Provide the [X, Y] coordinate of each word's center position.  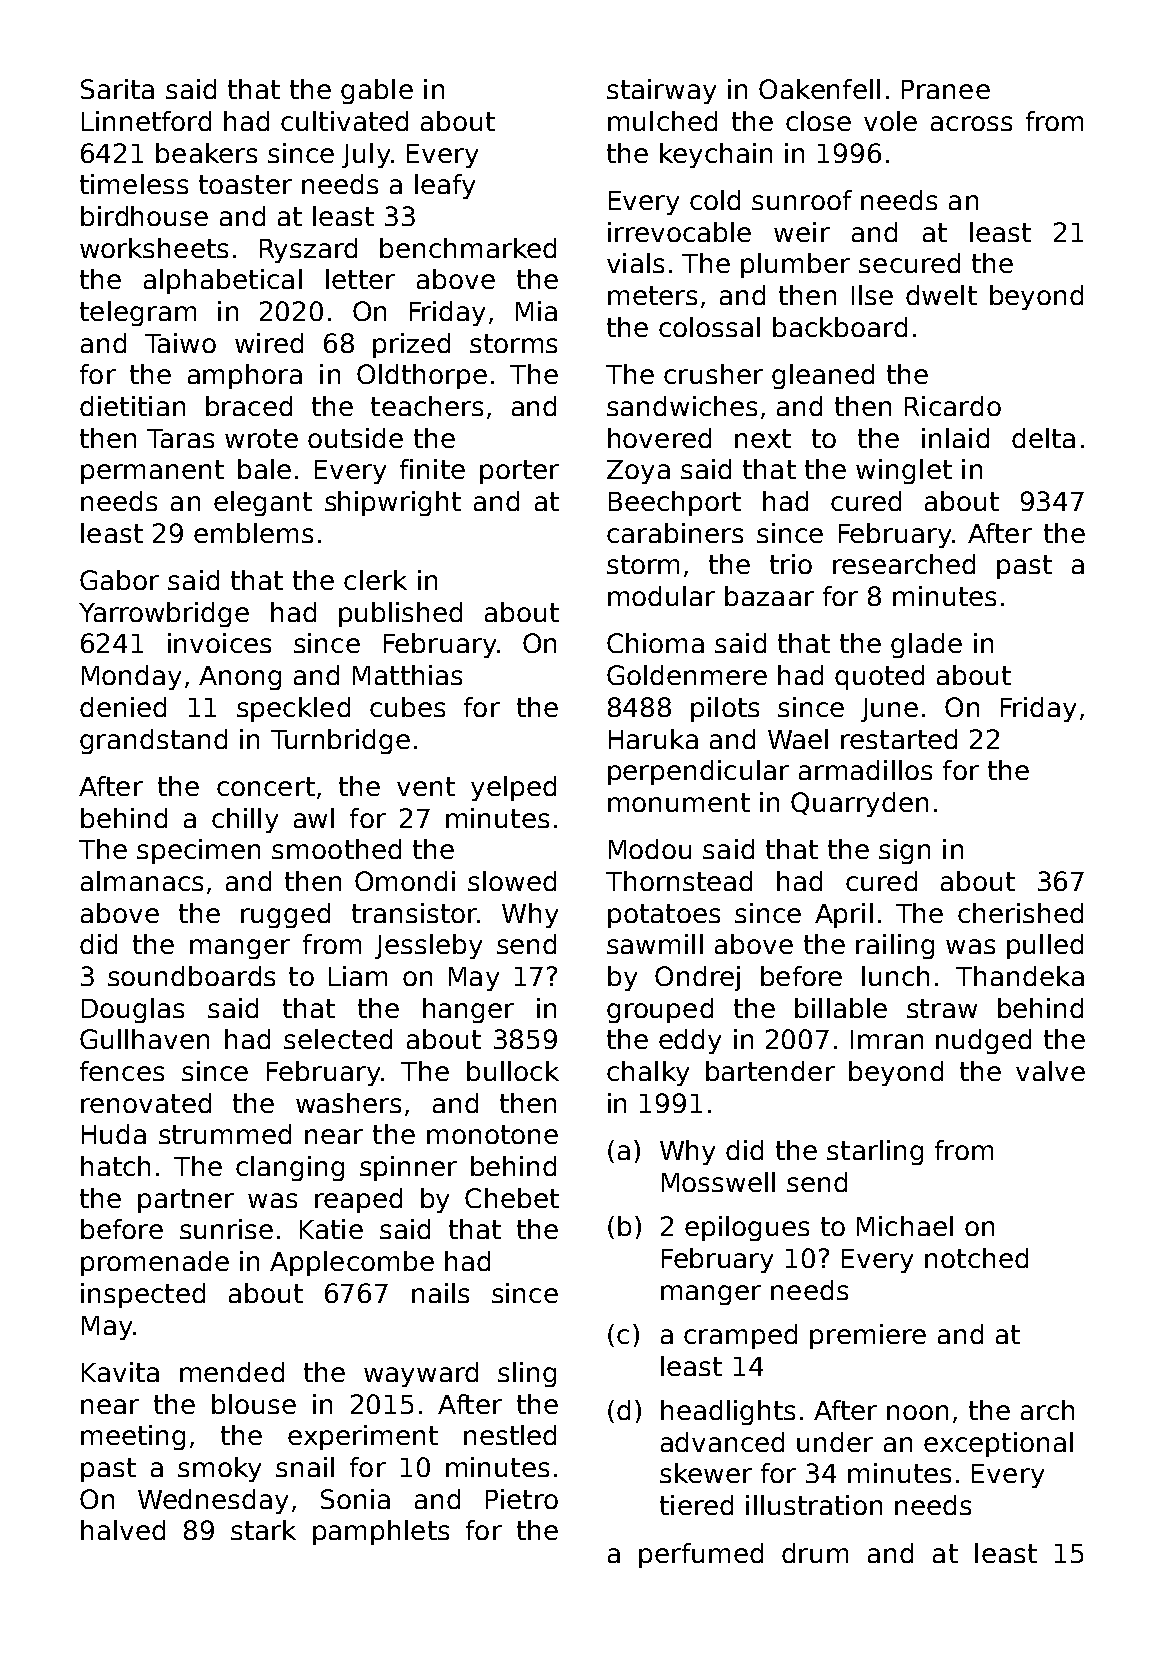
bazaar [769, 596]
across [971, 123]
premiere [868, 1336]
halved [123, 1530]
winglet [904, 471]
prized [411, 345]
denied [123, 707]
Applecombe [352, 1263]
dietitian [132, 406]
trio [791, 564]
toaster [245, 184]
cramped [740, 1336]
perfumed [701, 1555]
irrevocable [679, 232]
